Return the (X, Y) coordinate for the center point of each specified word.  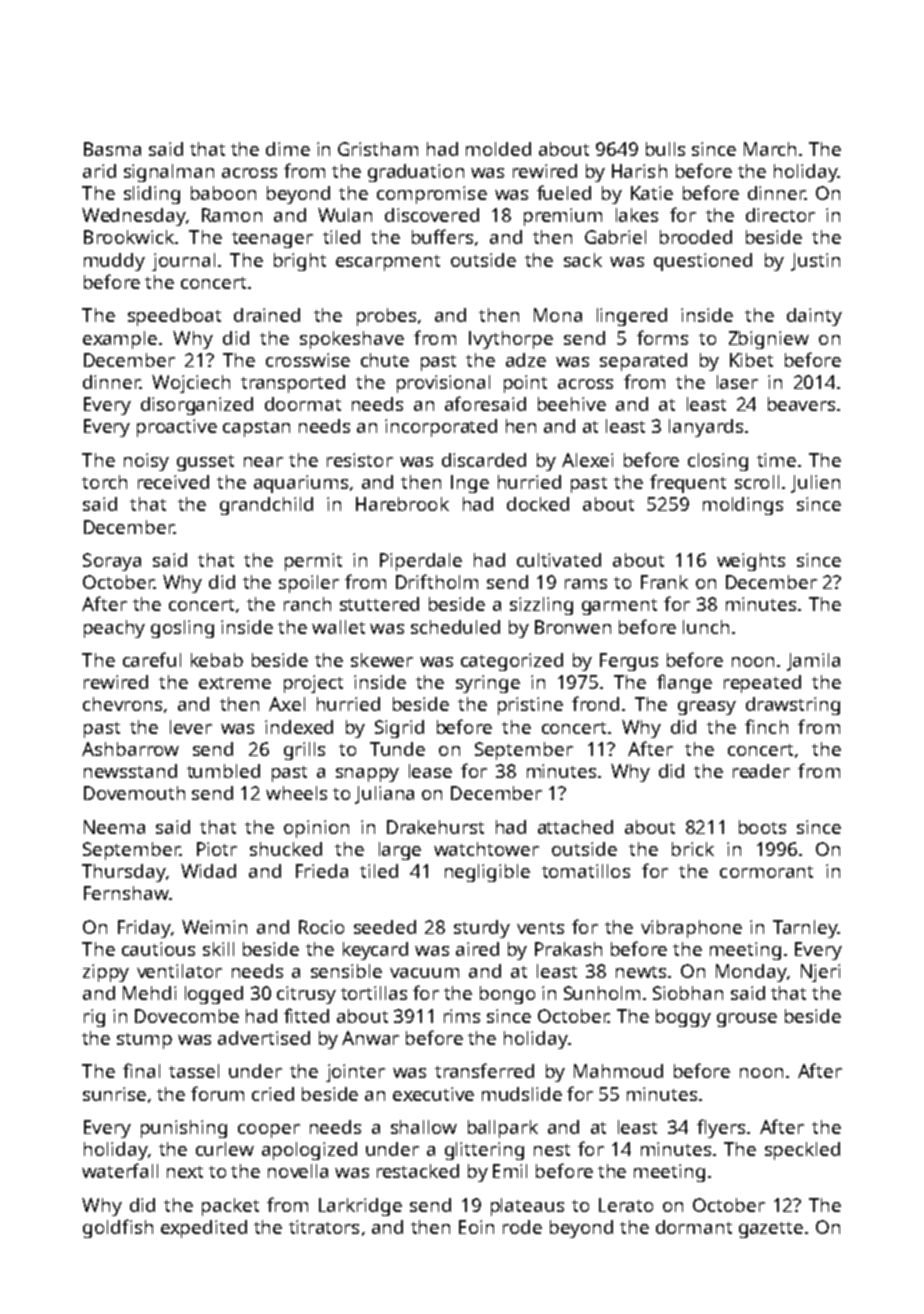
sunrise (114, 1094)
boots (762, 827)
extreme (235, 683)
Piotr (217, 849)
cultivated (559, 560)
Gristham (378, 149)
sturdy (482, 929)
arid (99, 171)
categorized (512, 662)
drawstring (793, 706)
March (770, 149)
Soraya (112, 562)
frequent (688, 483)
